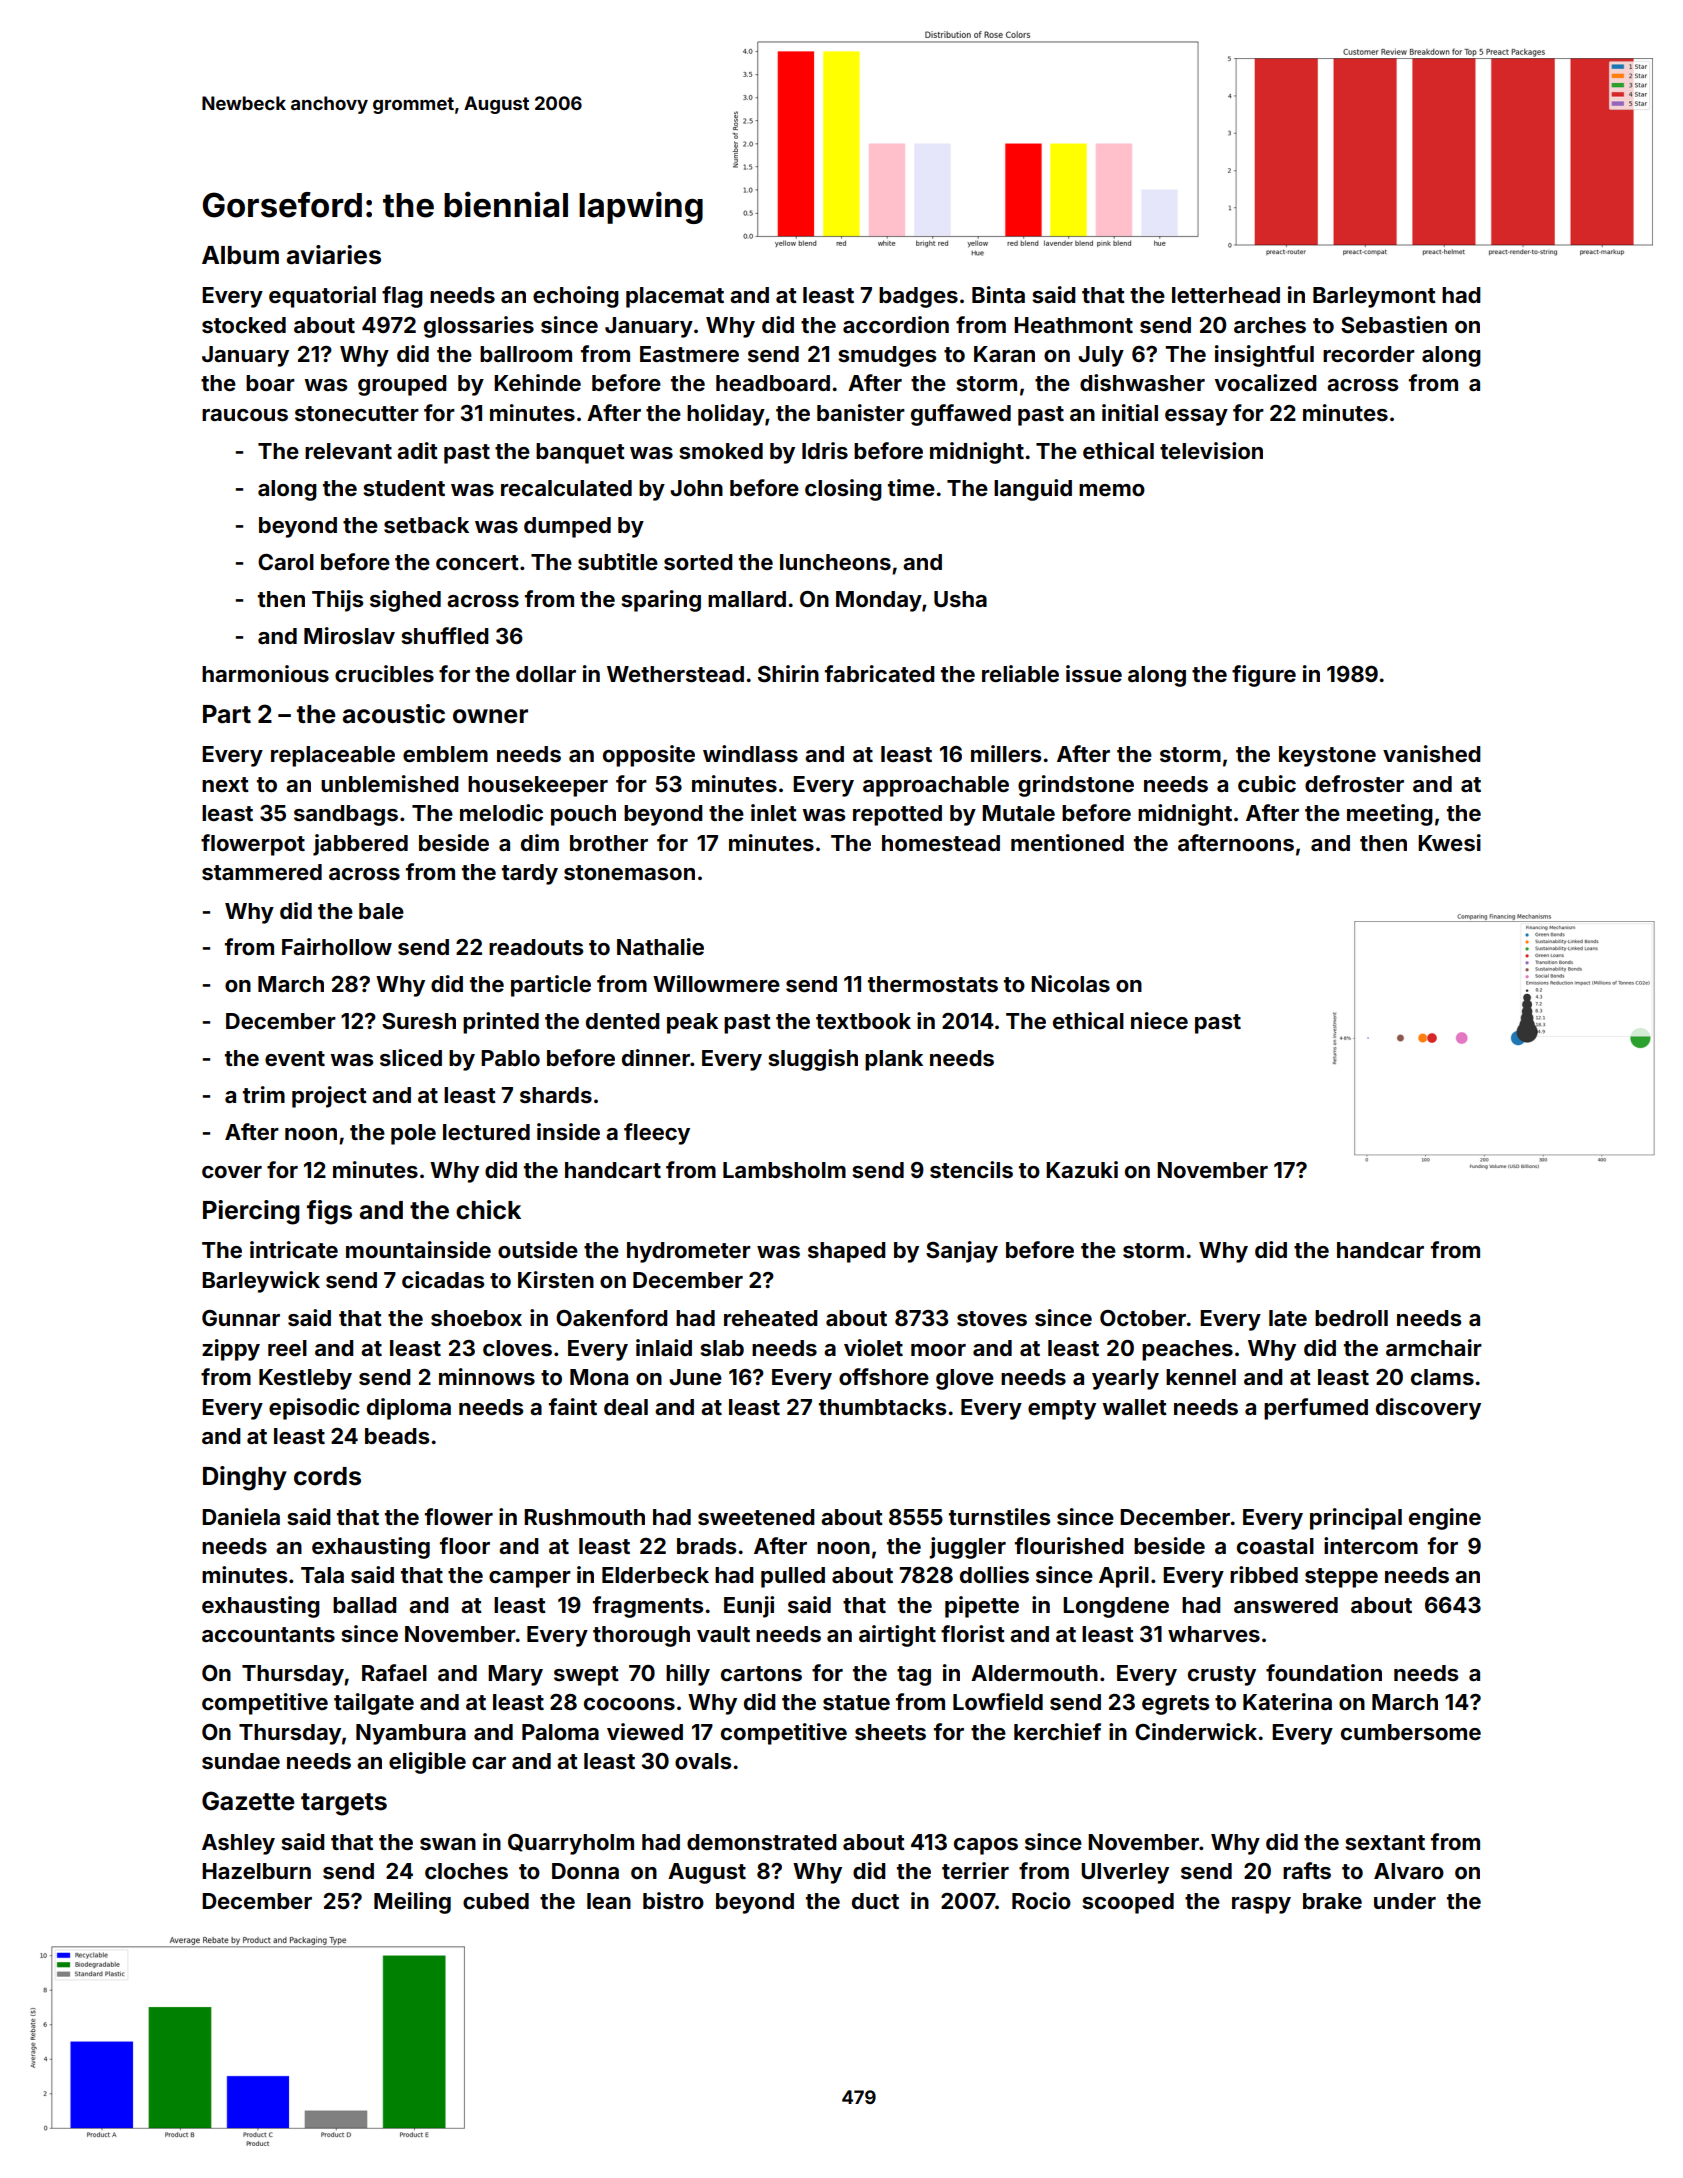  Describe the element at coordinates (346, 815) in the document. I see `sandbags` at that location.
